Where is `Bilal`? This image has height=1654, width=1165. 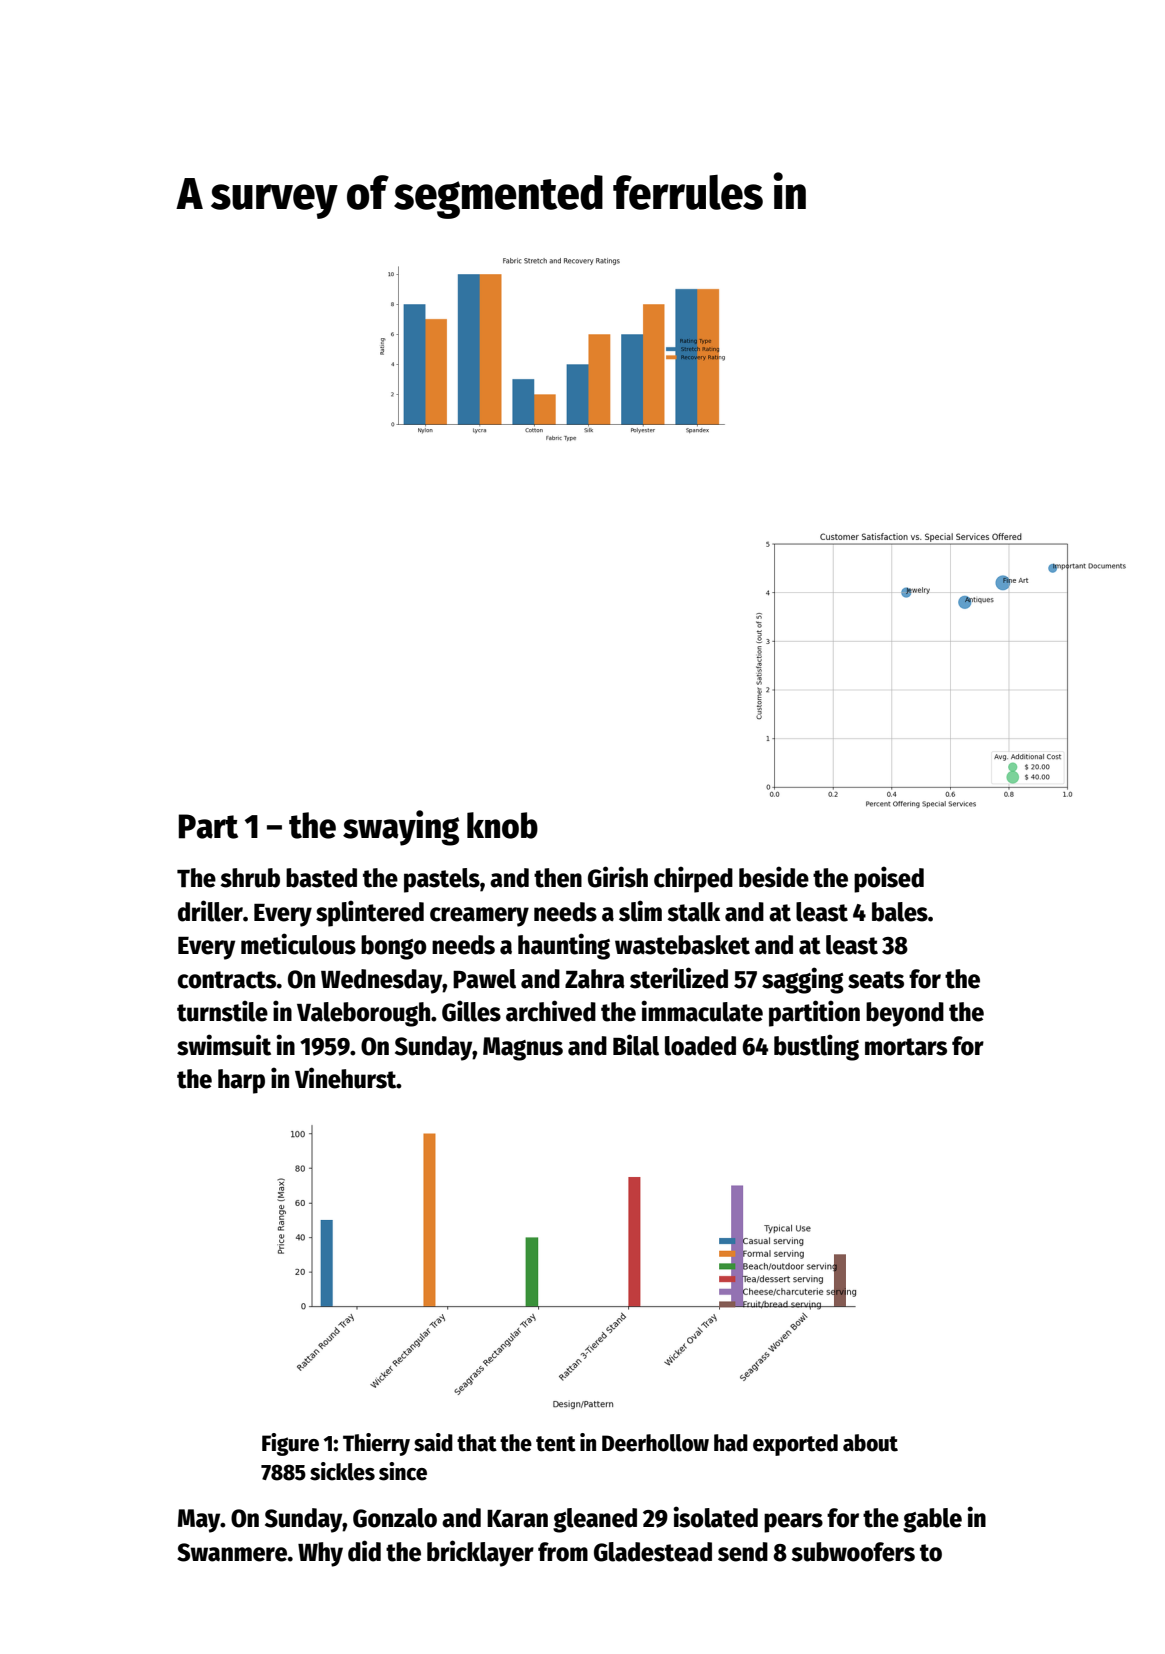
Bilal is located at coordinates (636, 1045).
